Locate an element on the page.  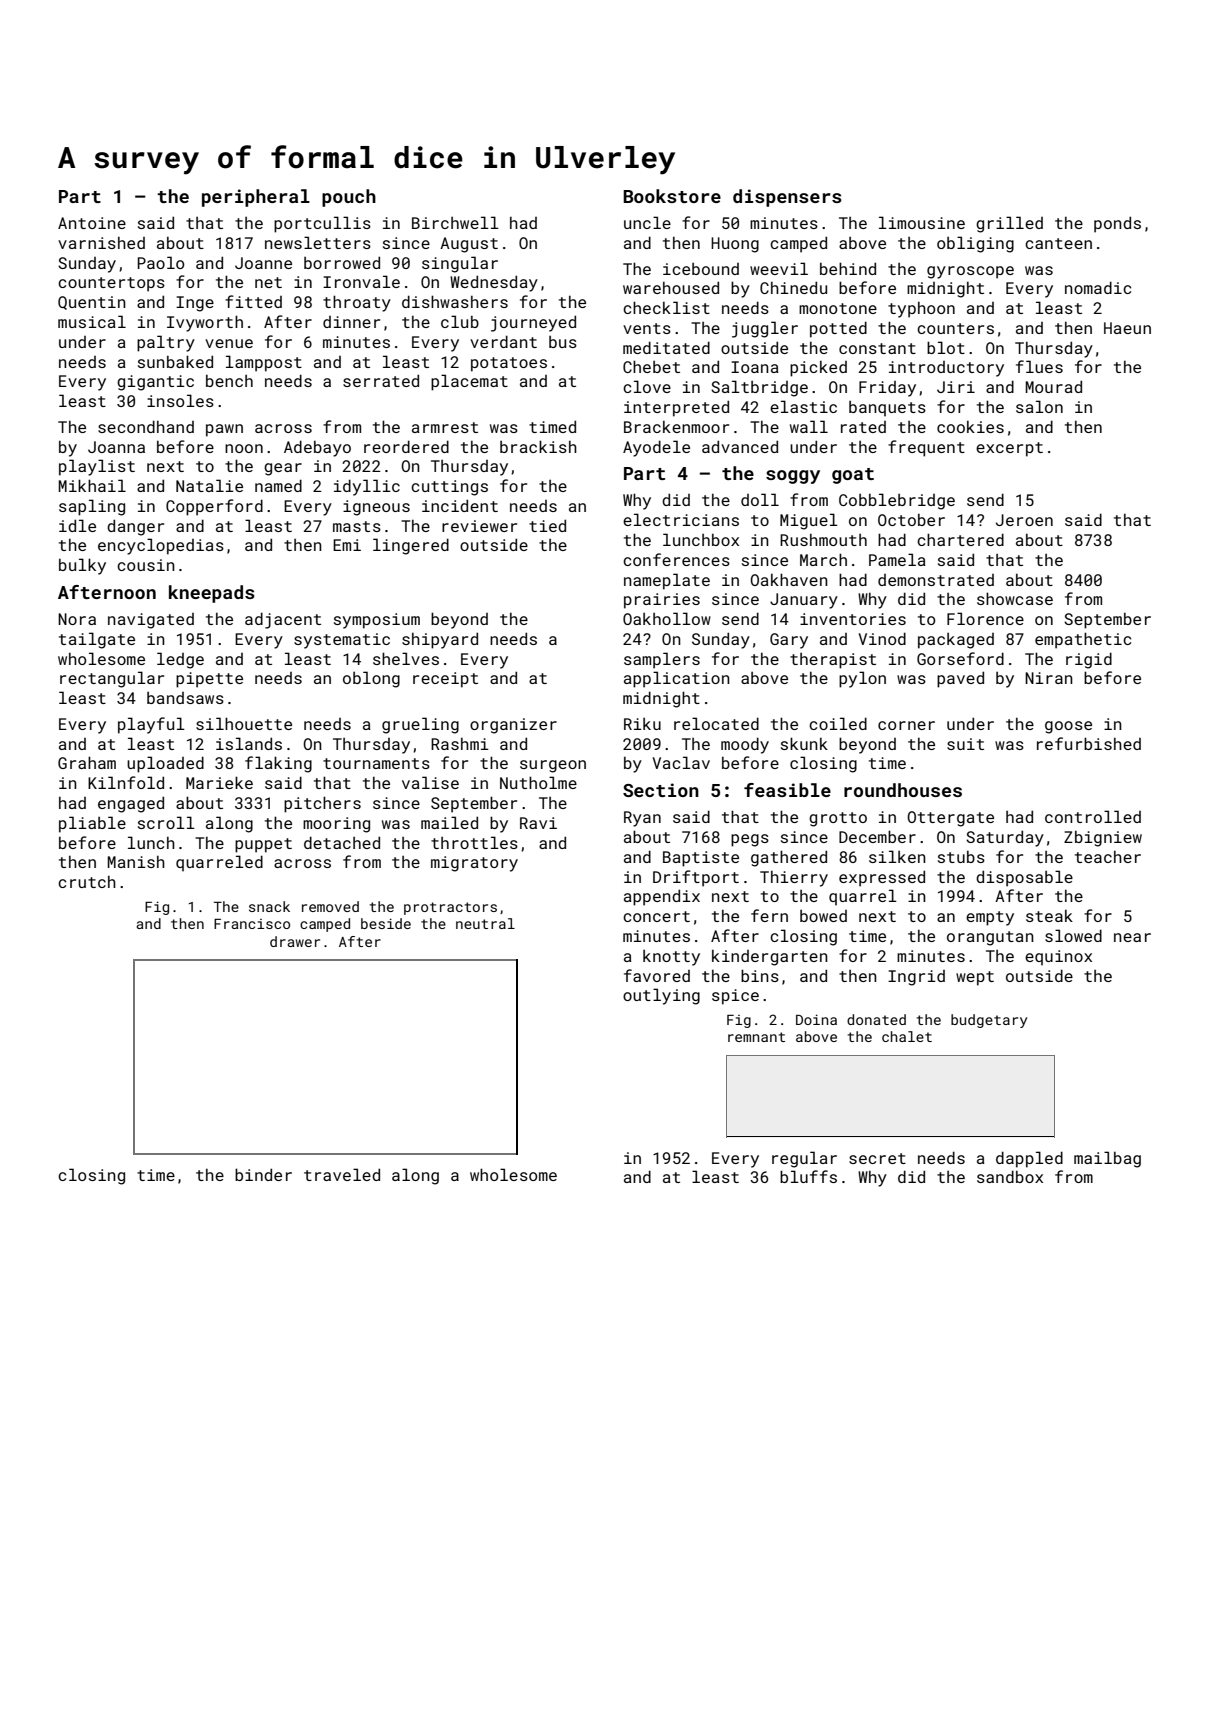
Wednesday is located at coordinates (494, 283).
